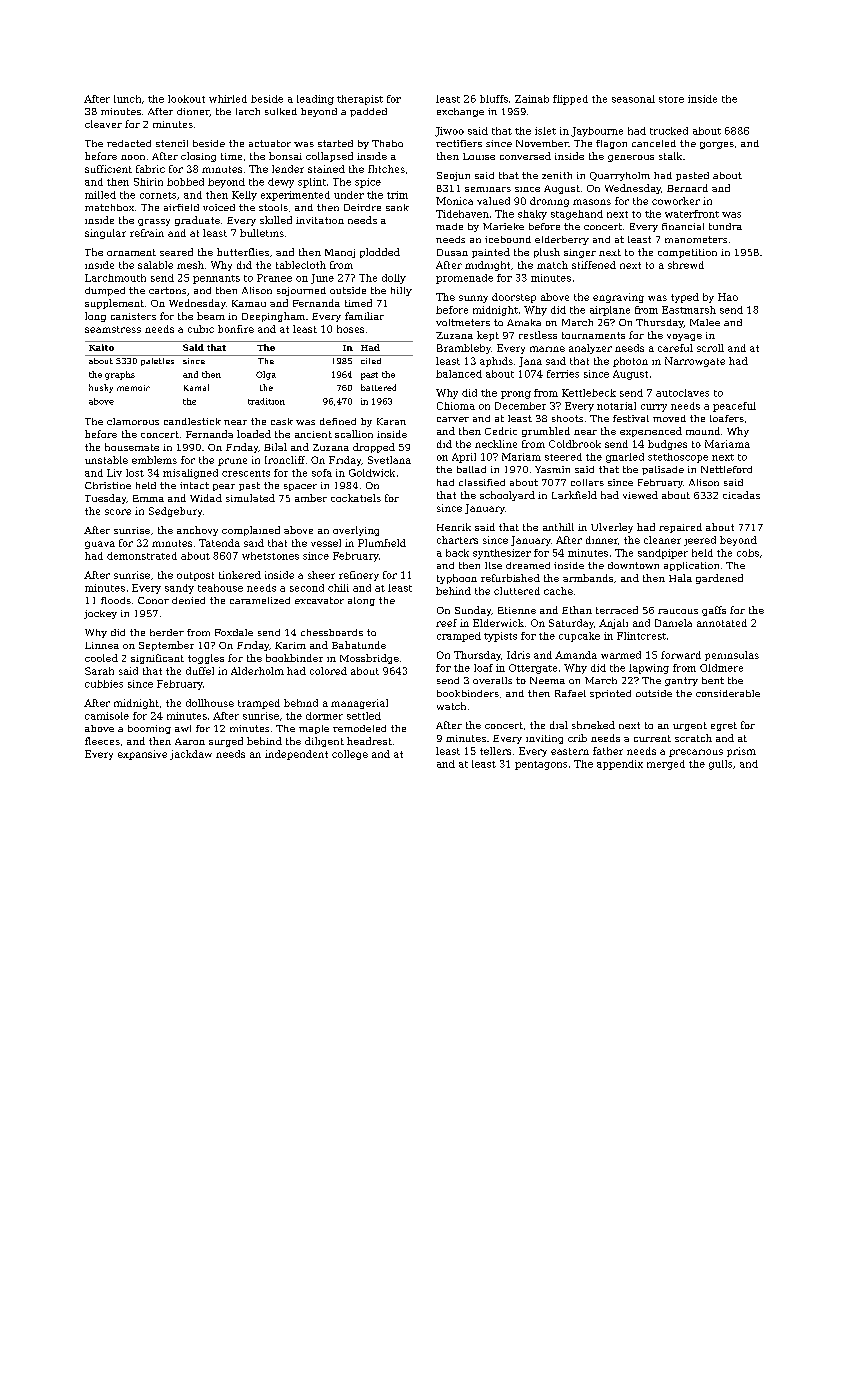  What do you see at coordinates (153, 600) in the screenshot?
I see `Conor` at bounding box center [153, 600].
